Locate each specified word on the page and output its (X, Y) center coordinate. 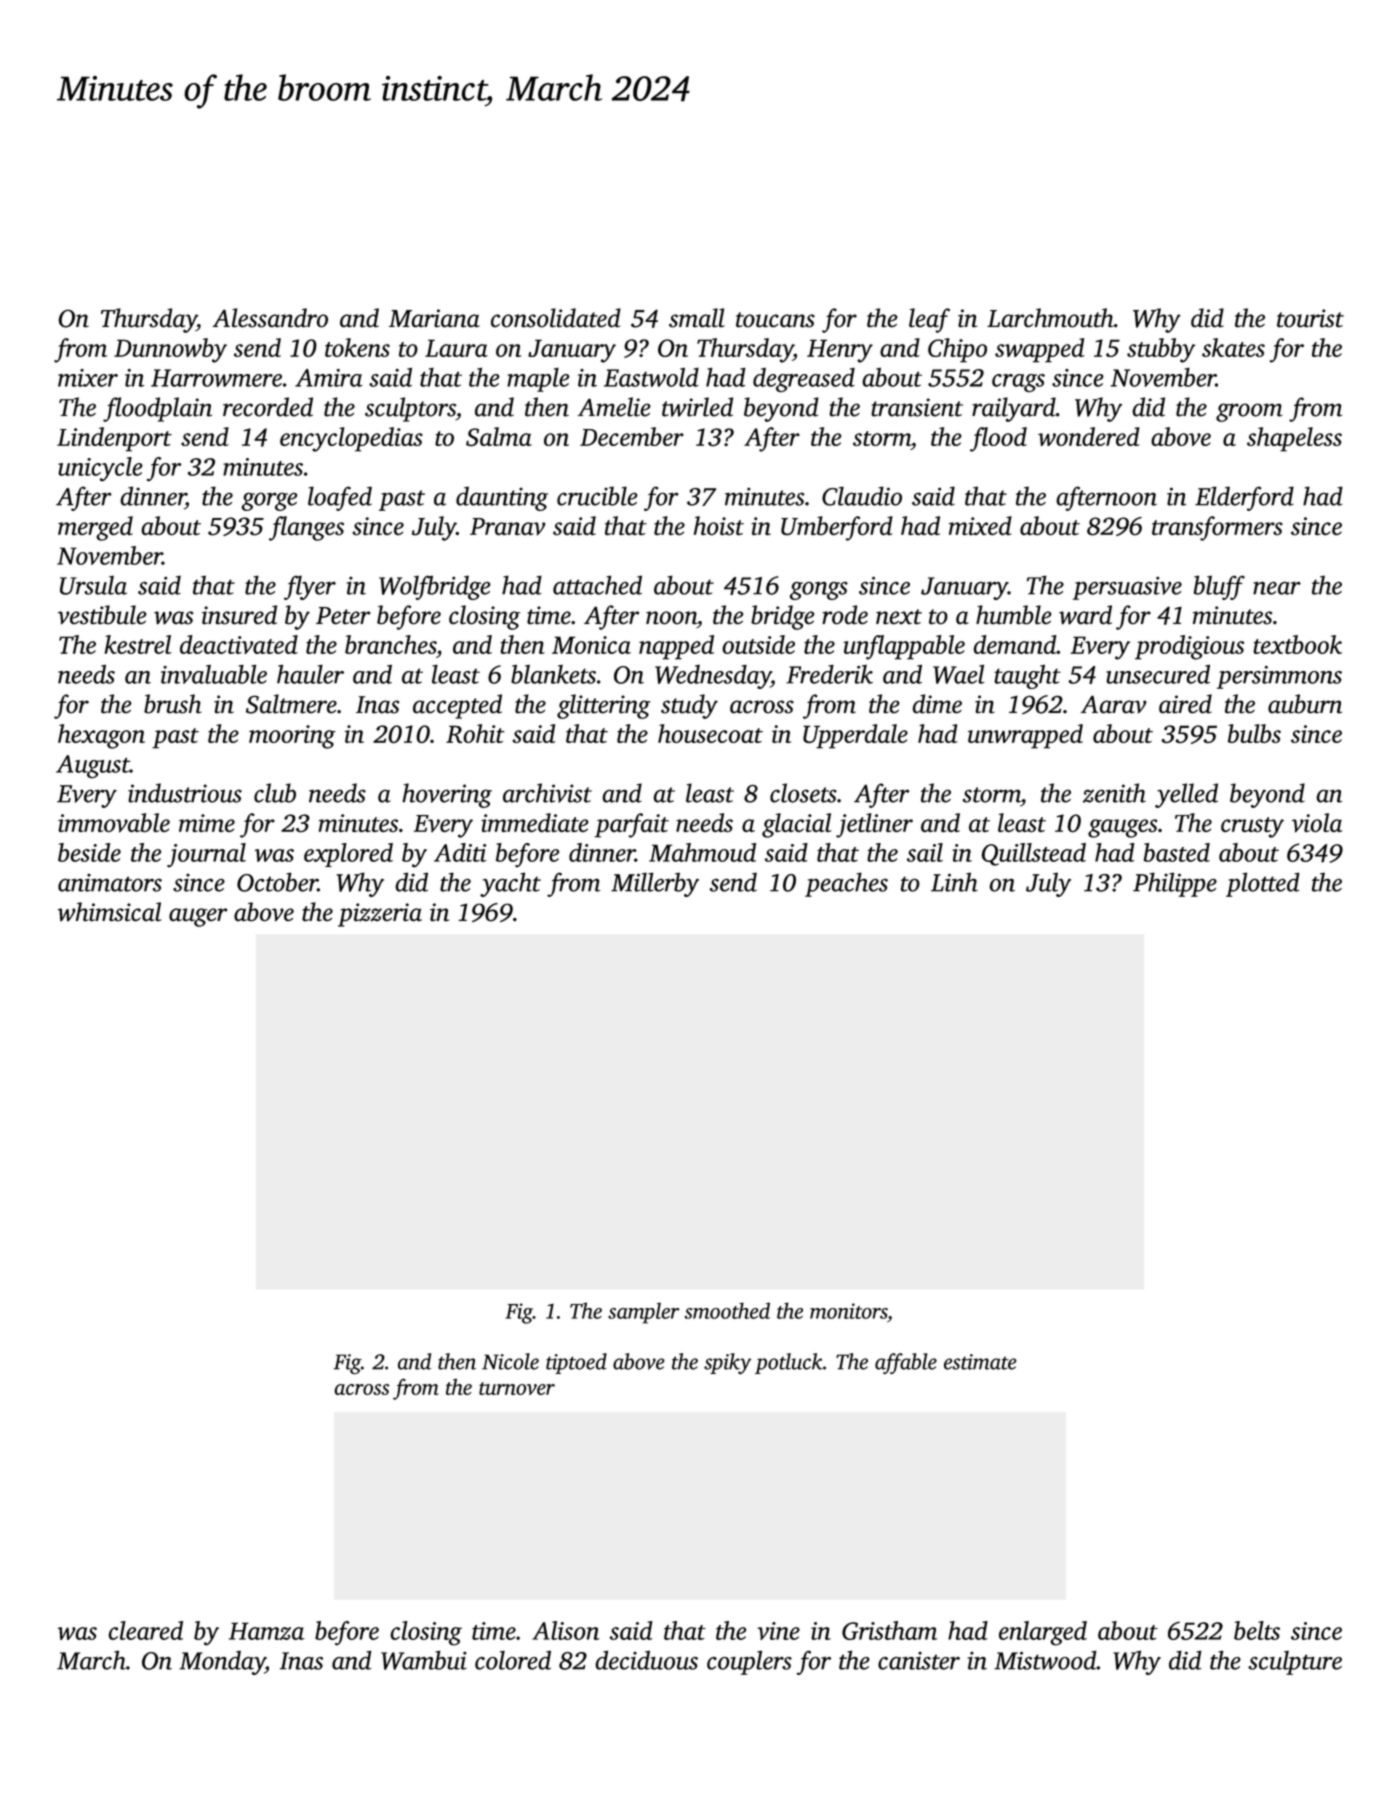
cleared (145, 1630)
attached (597, 585)
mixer (88, 378)
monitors (848, 1311)
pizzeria (380, 915)
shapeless (1294, 439)
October (277, 882)
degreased (804, 380)
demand (1015, 644)
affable (906, 1363)
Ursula (93, 585)
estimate (980, 1362)
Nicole (510, 1361)
